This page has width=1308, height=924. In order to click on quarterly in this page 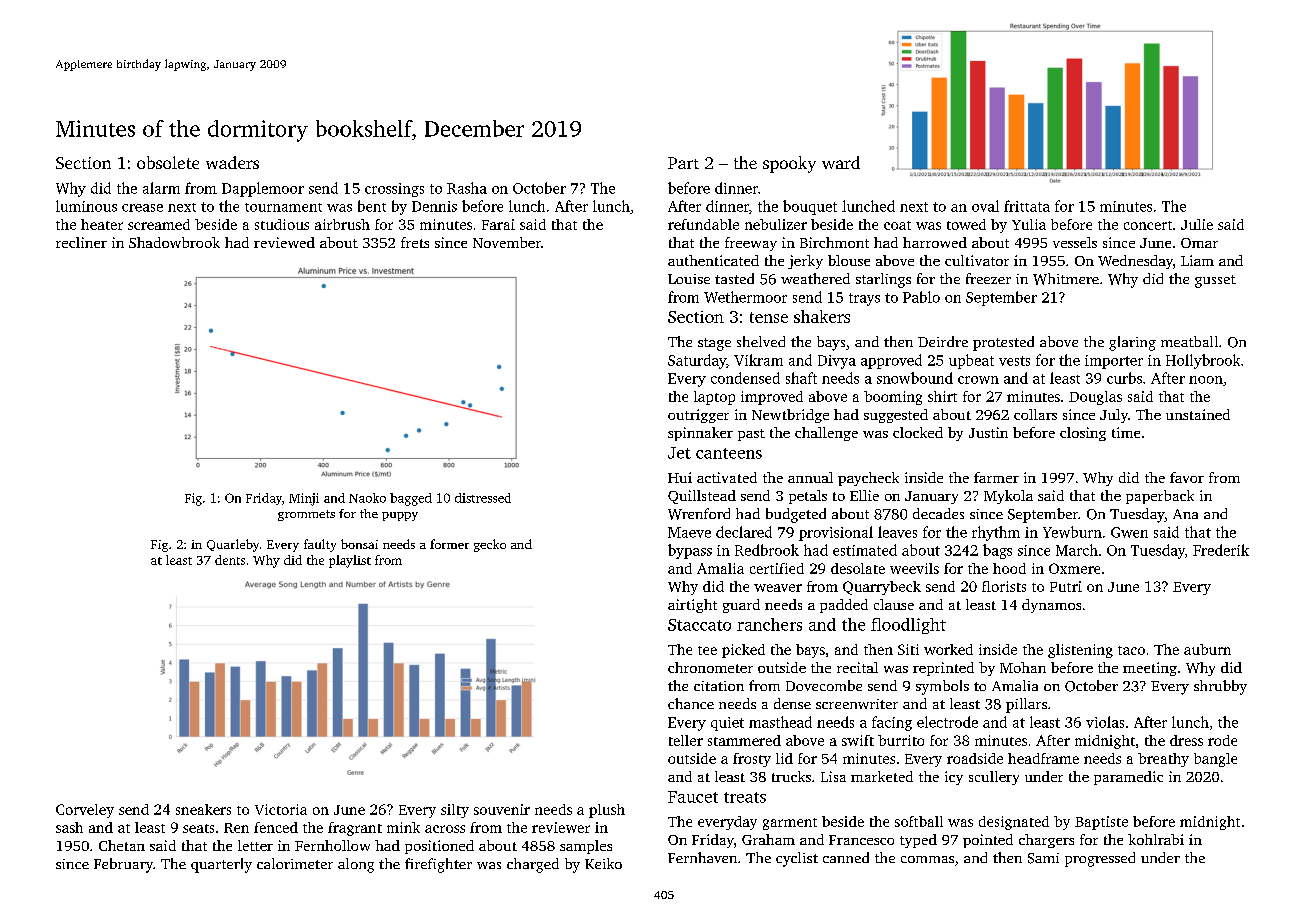, I will do `click(221, 865)`.
